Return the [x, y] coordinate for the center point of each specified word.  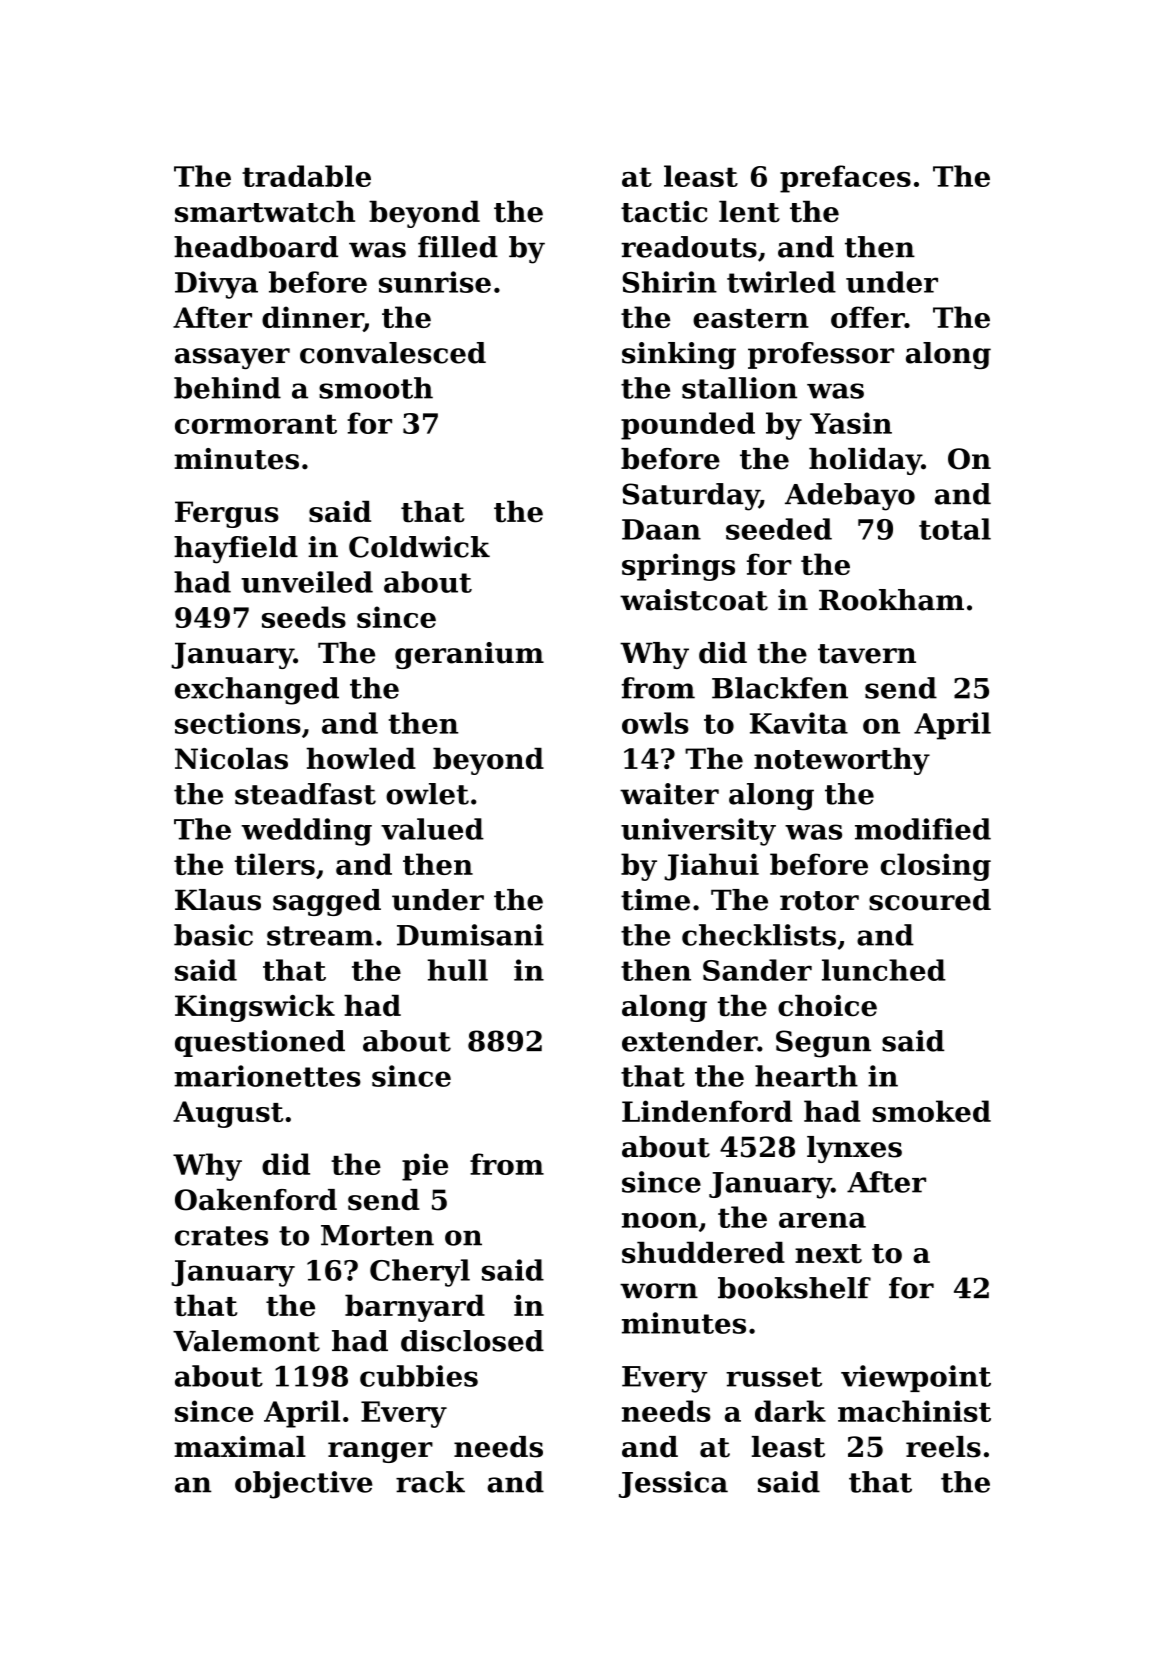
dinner [312, 318]
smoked [931, 1111]
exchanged [257, 691]
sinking [679, 355]
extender [689, 1041]
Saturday [690, 497]
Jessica [673, 1484]
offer [868, 317]
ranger [380, 1452]
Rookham [891, 600]
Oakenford [256, 1200]
